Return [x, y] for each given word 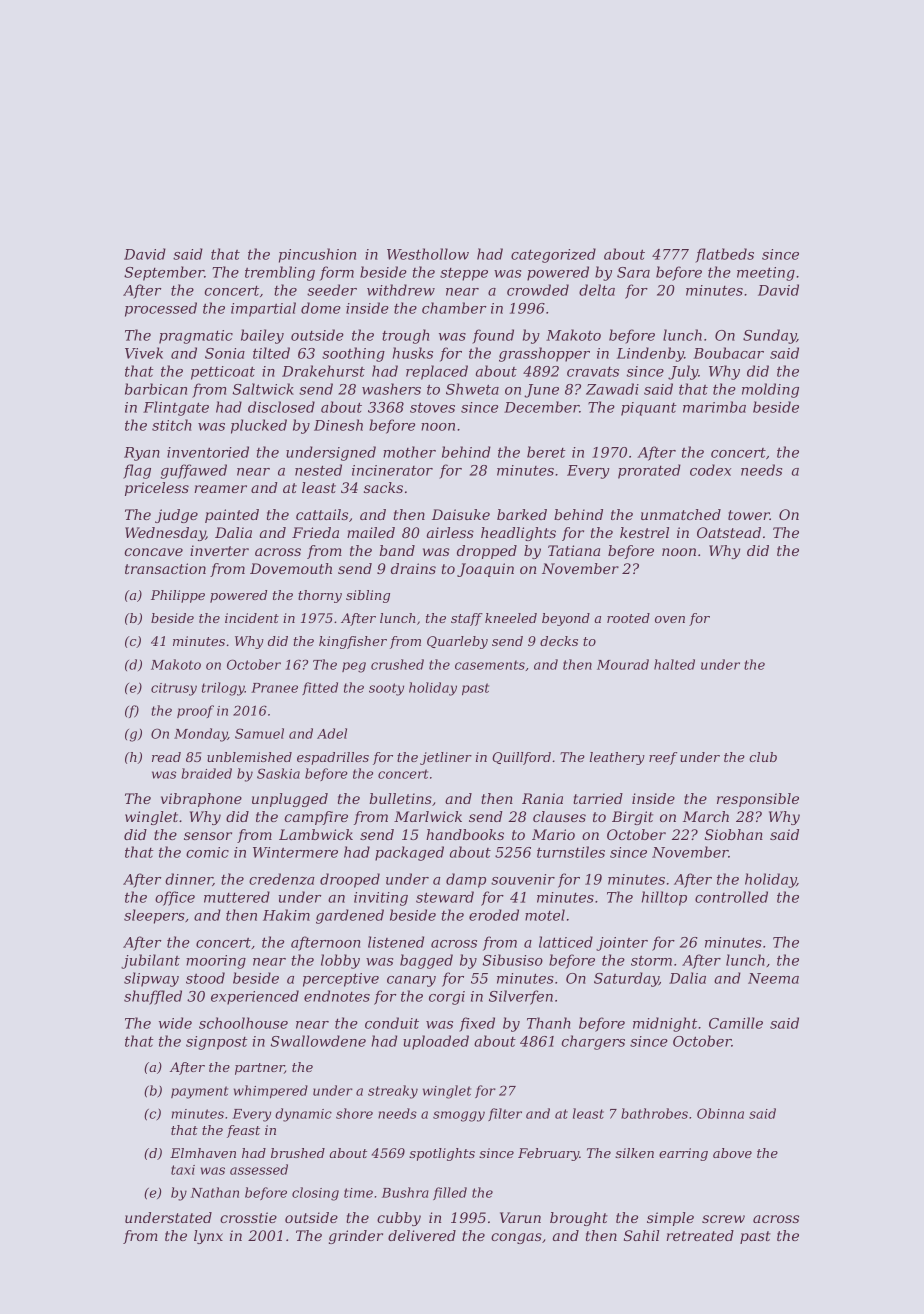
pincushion [317, 255]
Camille [736, 1023]
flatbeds [724, 255]
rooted [628, 618]
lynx [208, 1237]
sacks [383, 487]
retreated [700, 1235]
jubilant [150, 961]
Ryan [142, 454]
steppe [464, 274]
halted [674, 664]
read [166, 757]
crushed [397, 664]
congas [516, 1238]
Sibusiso [513, 960]
